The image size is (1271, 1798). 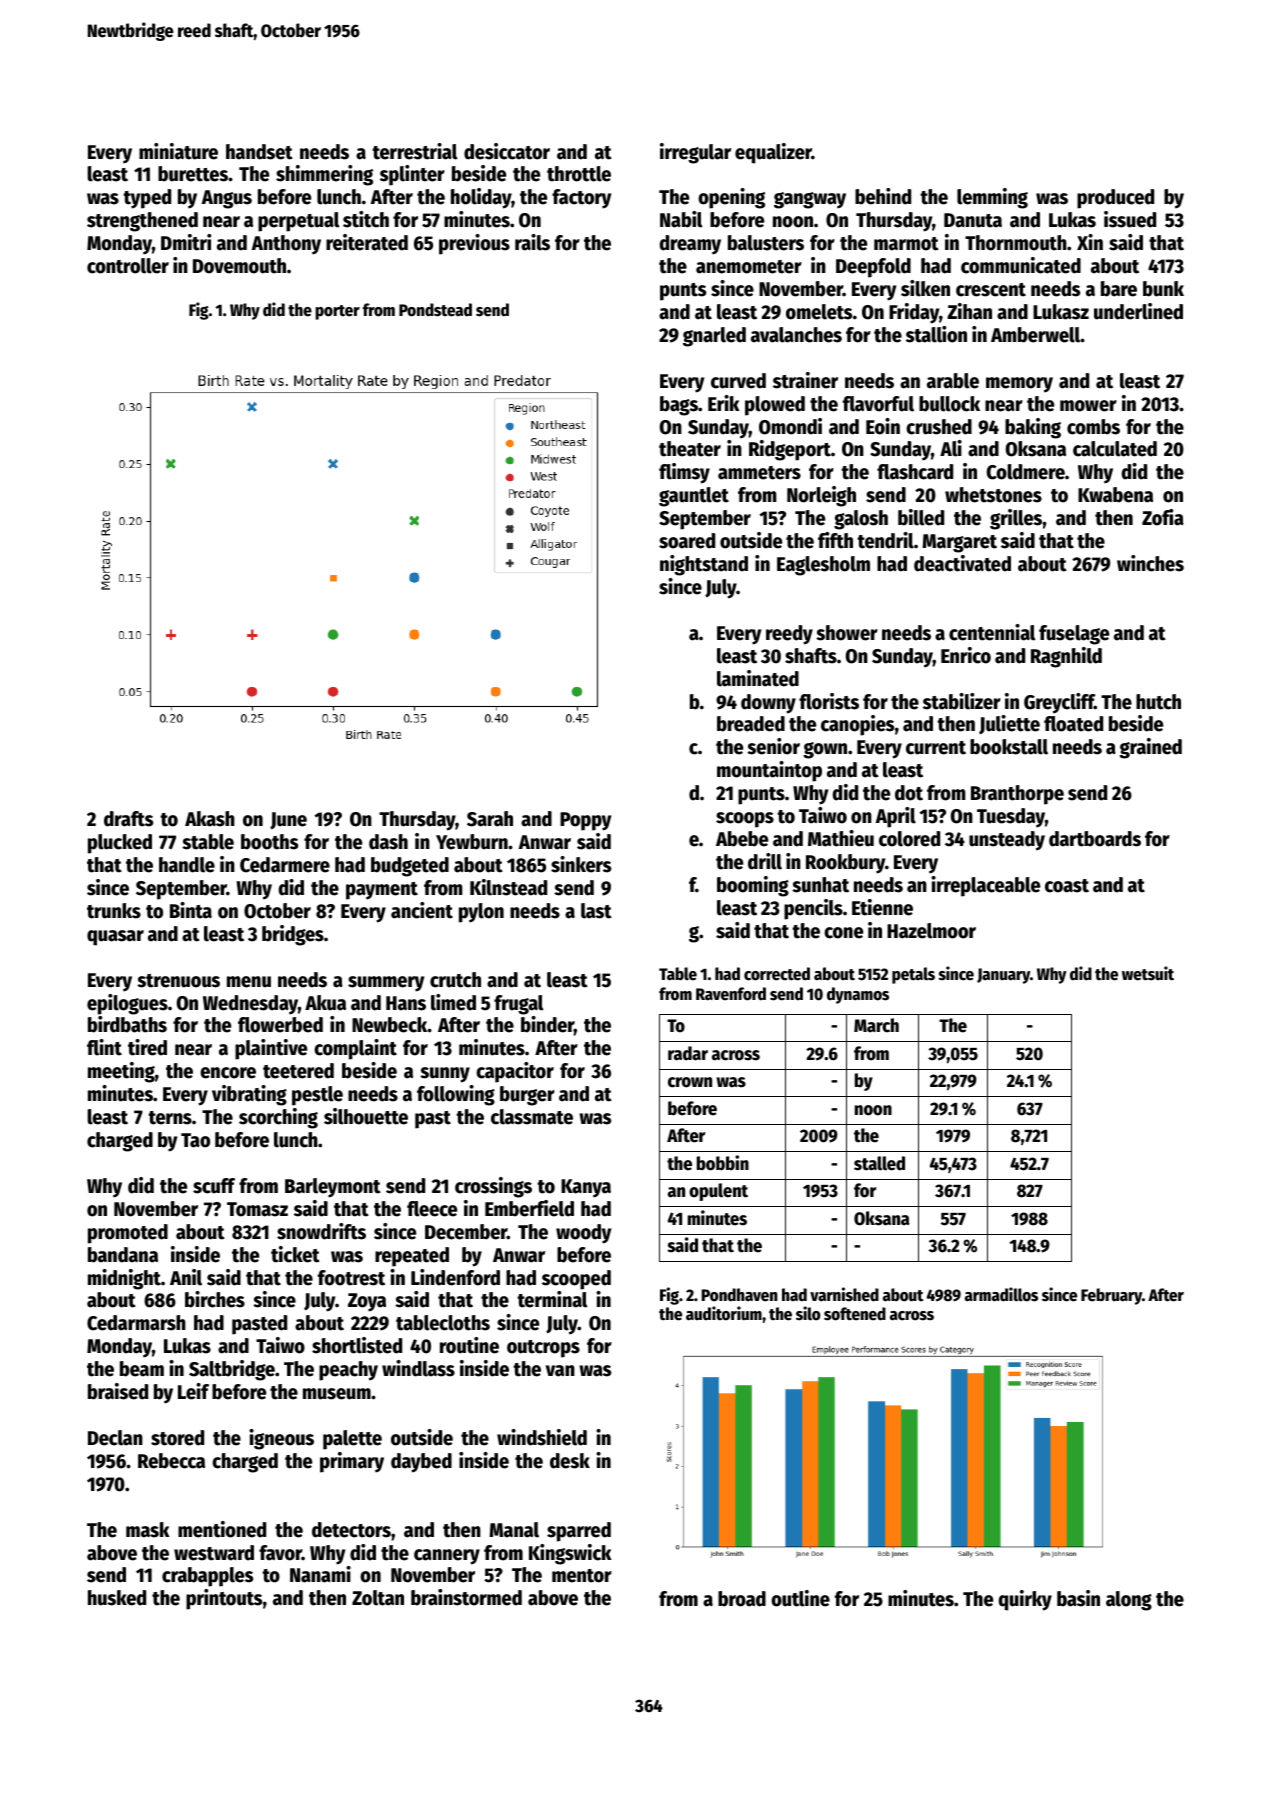 What do you see at coordinates (1001, 1294) in the screenshot?
I see `armadillos` at bounding box center [1001, 1294].
